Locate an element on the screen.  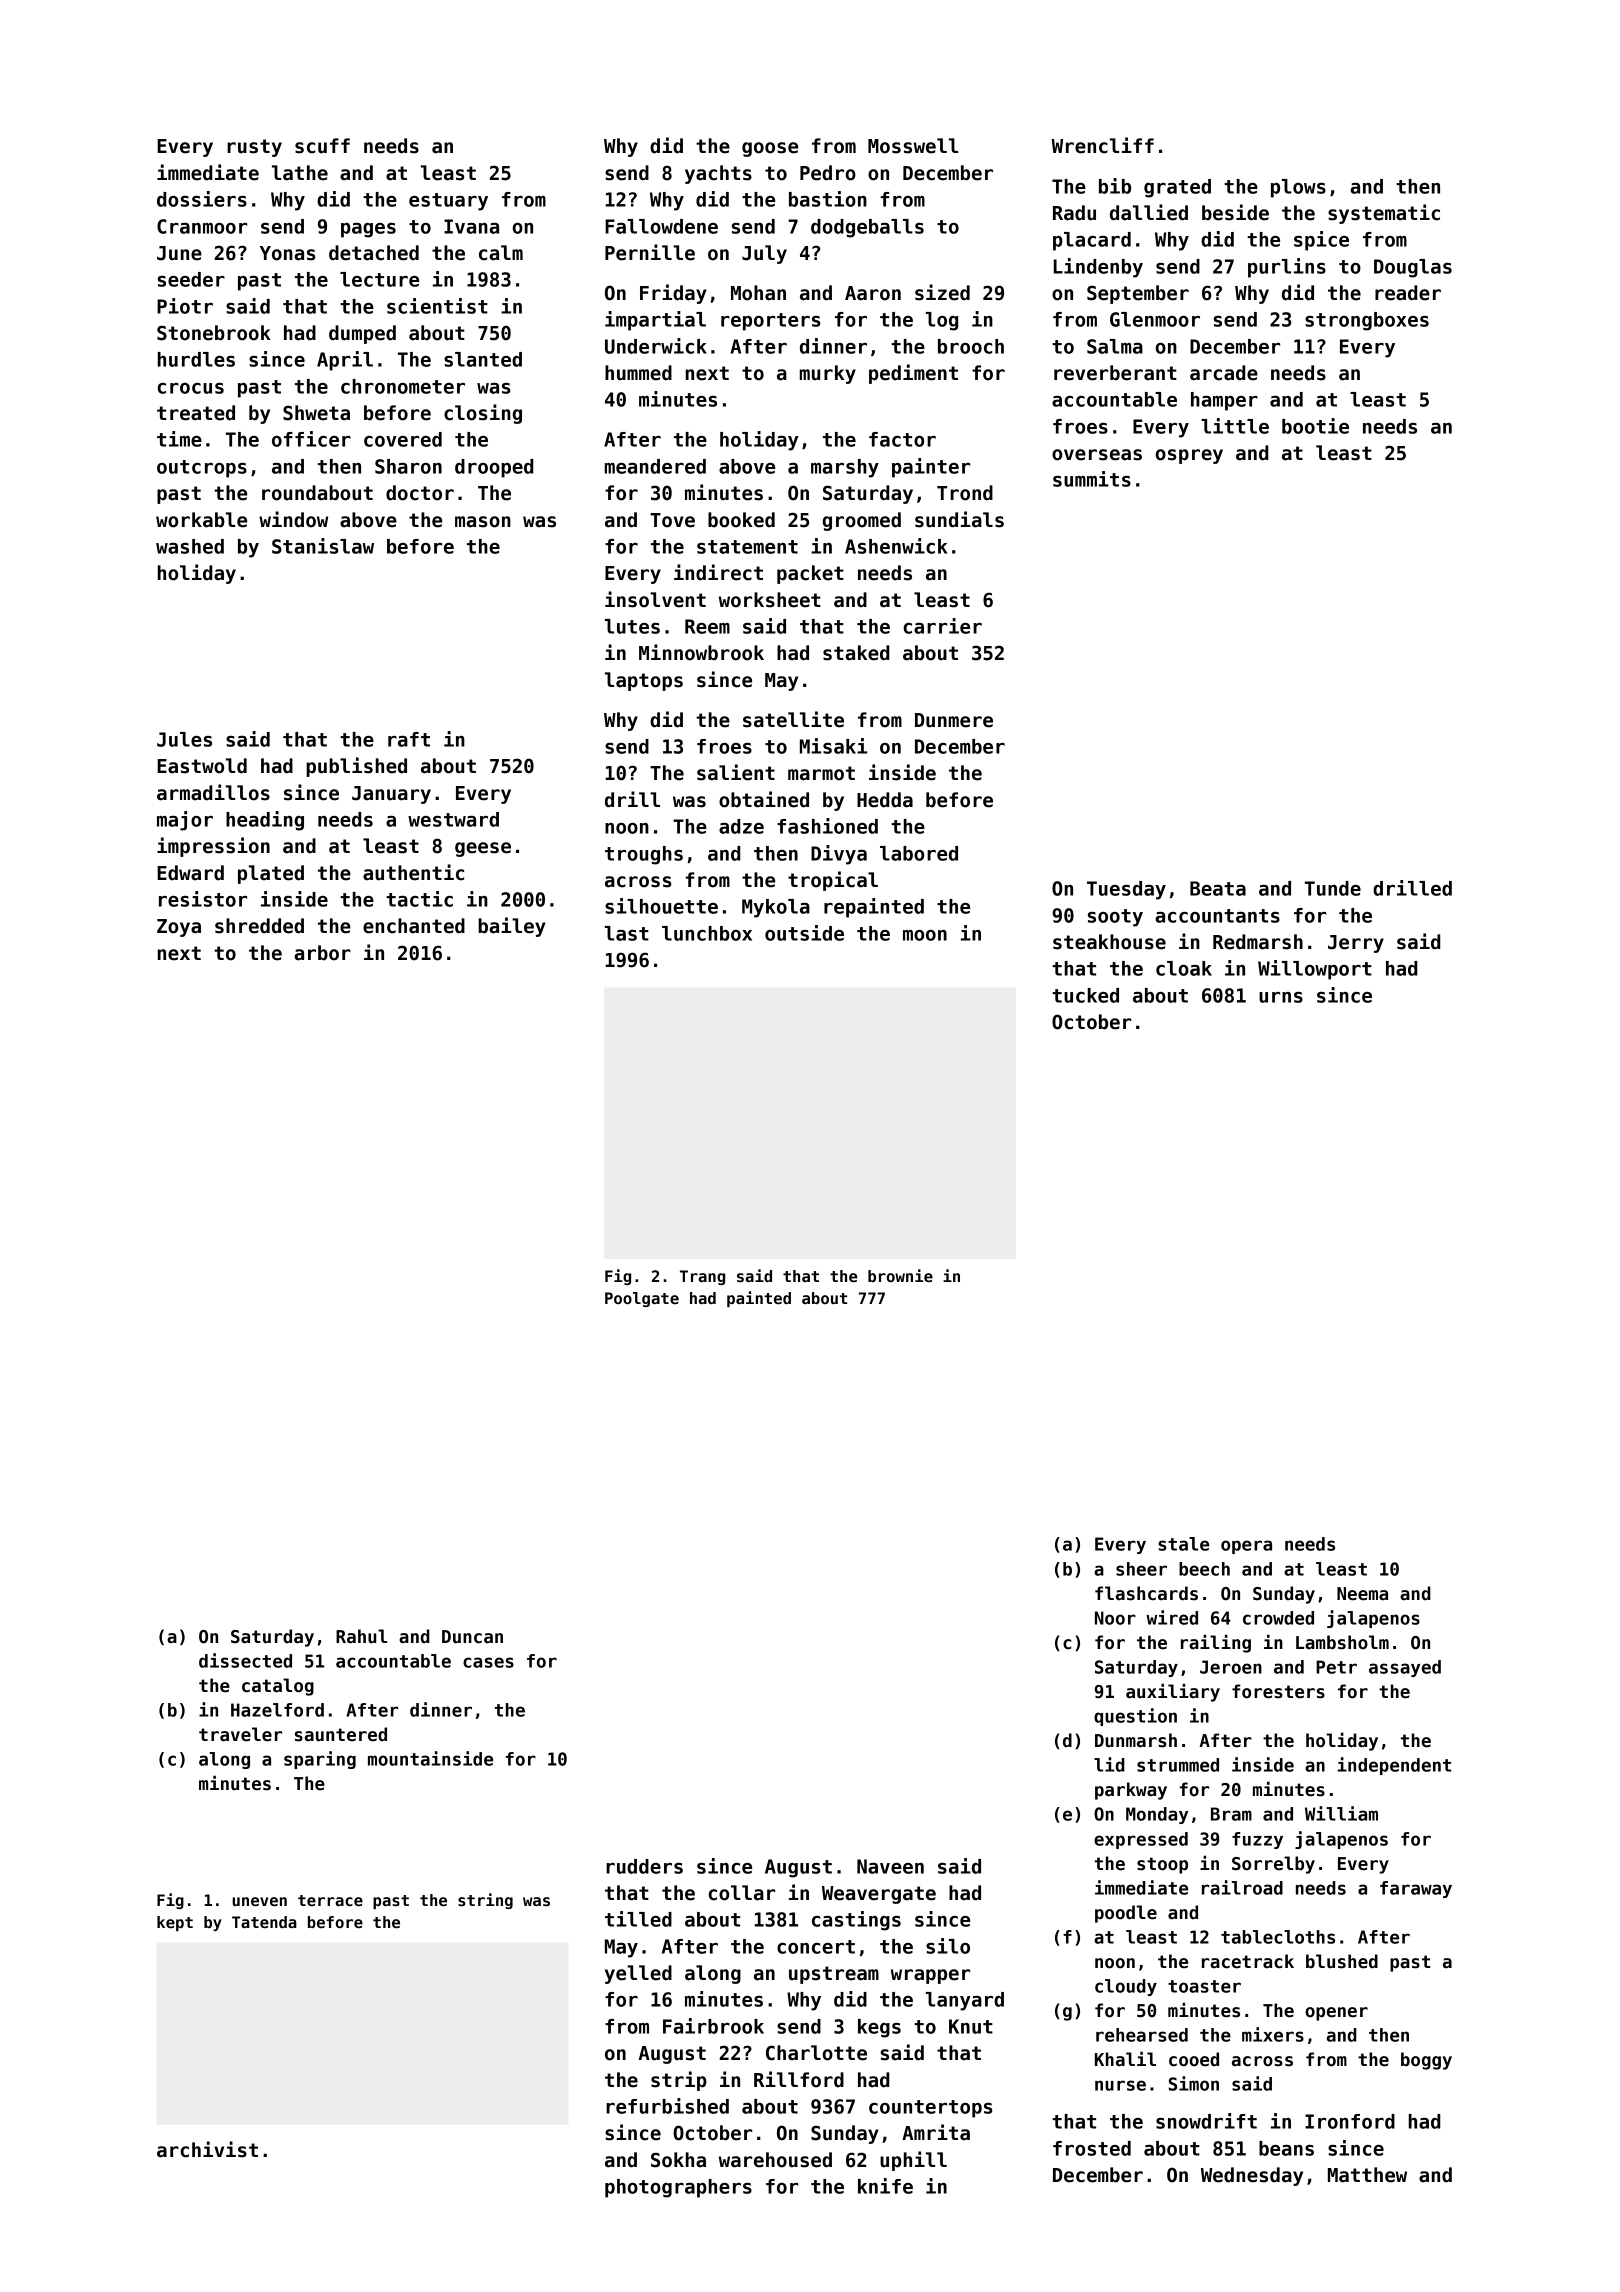
goose is located at coordinates (770, 149).
